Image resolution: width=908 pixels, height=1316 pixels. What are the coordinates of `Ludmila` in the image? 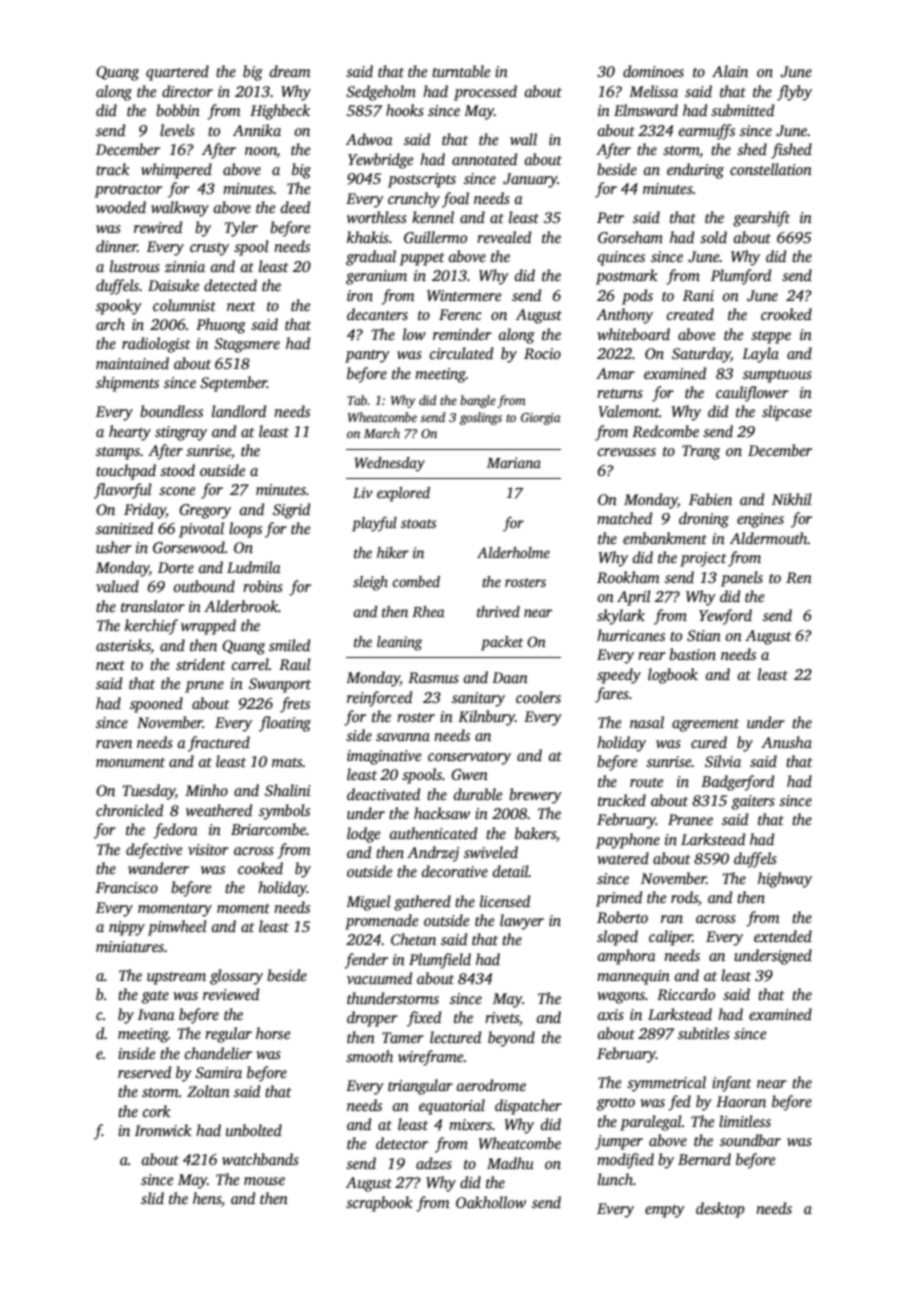 It's located at (254, 567).
